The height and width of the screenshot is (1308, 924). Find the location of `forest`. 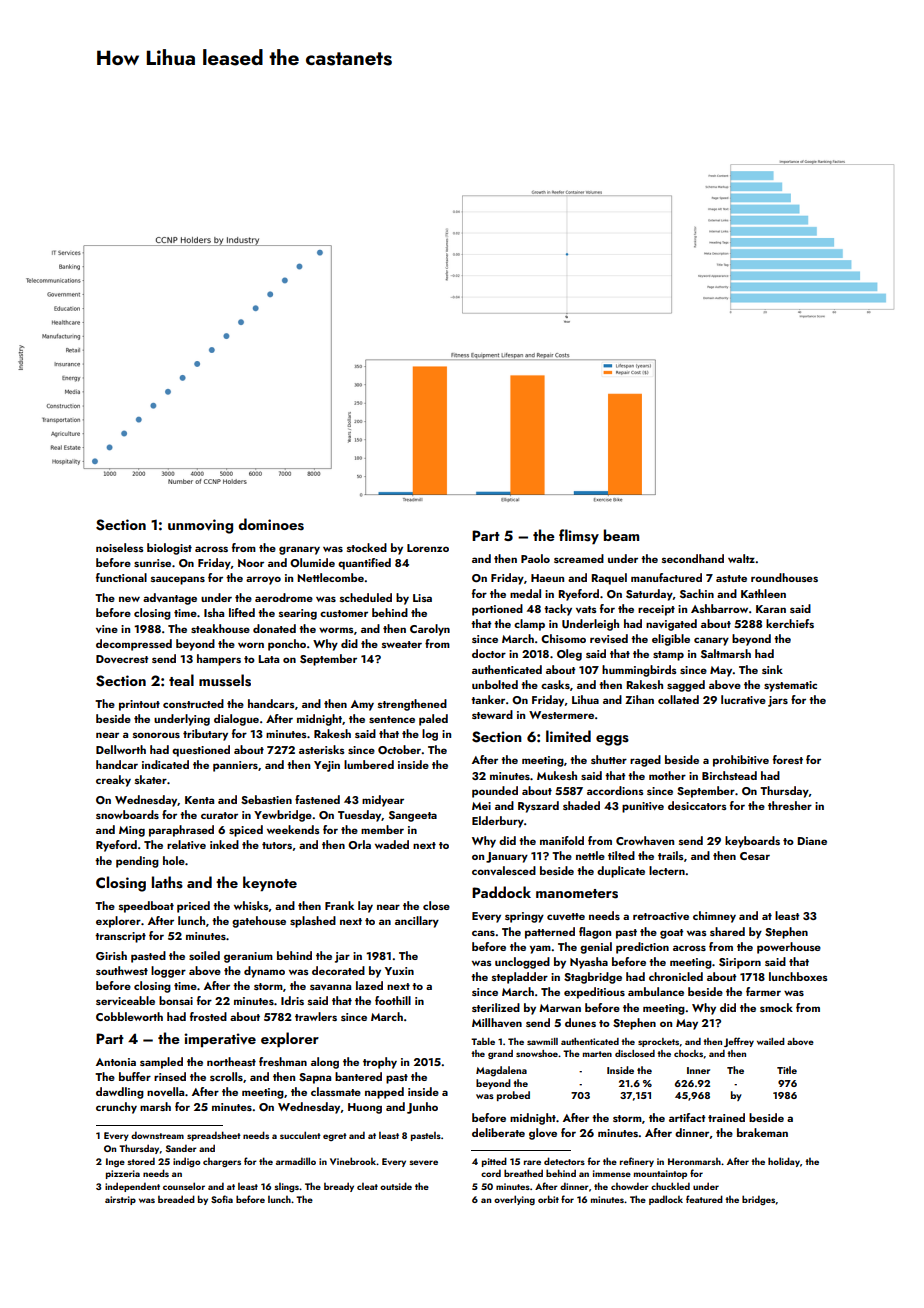

forest is located at coordinates (788, 759).
